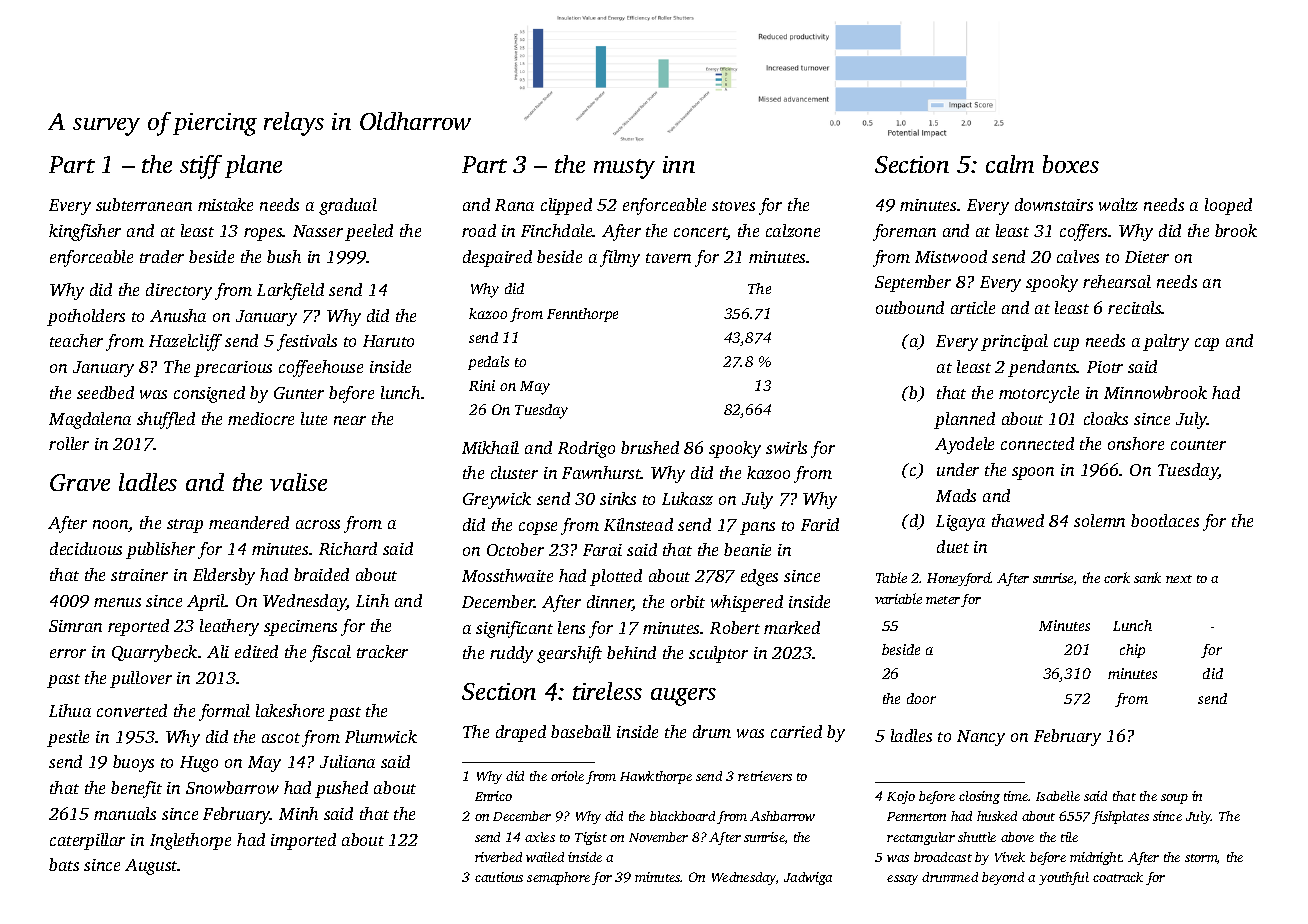 The height and width of the screenshot is (924, 1308). What do you see at coordinates (981, 738) in the screenshot?
I see `Nancy` at bounding box center [981, 738].
